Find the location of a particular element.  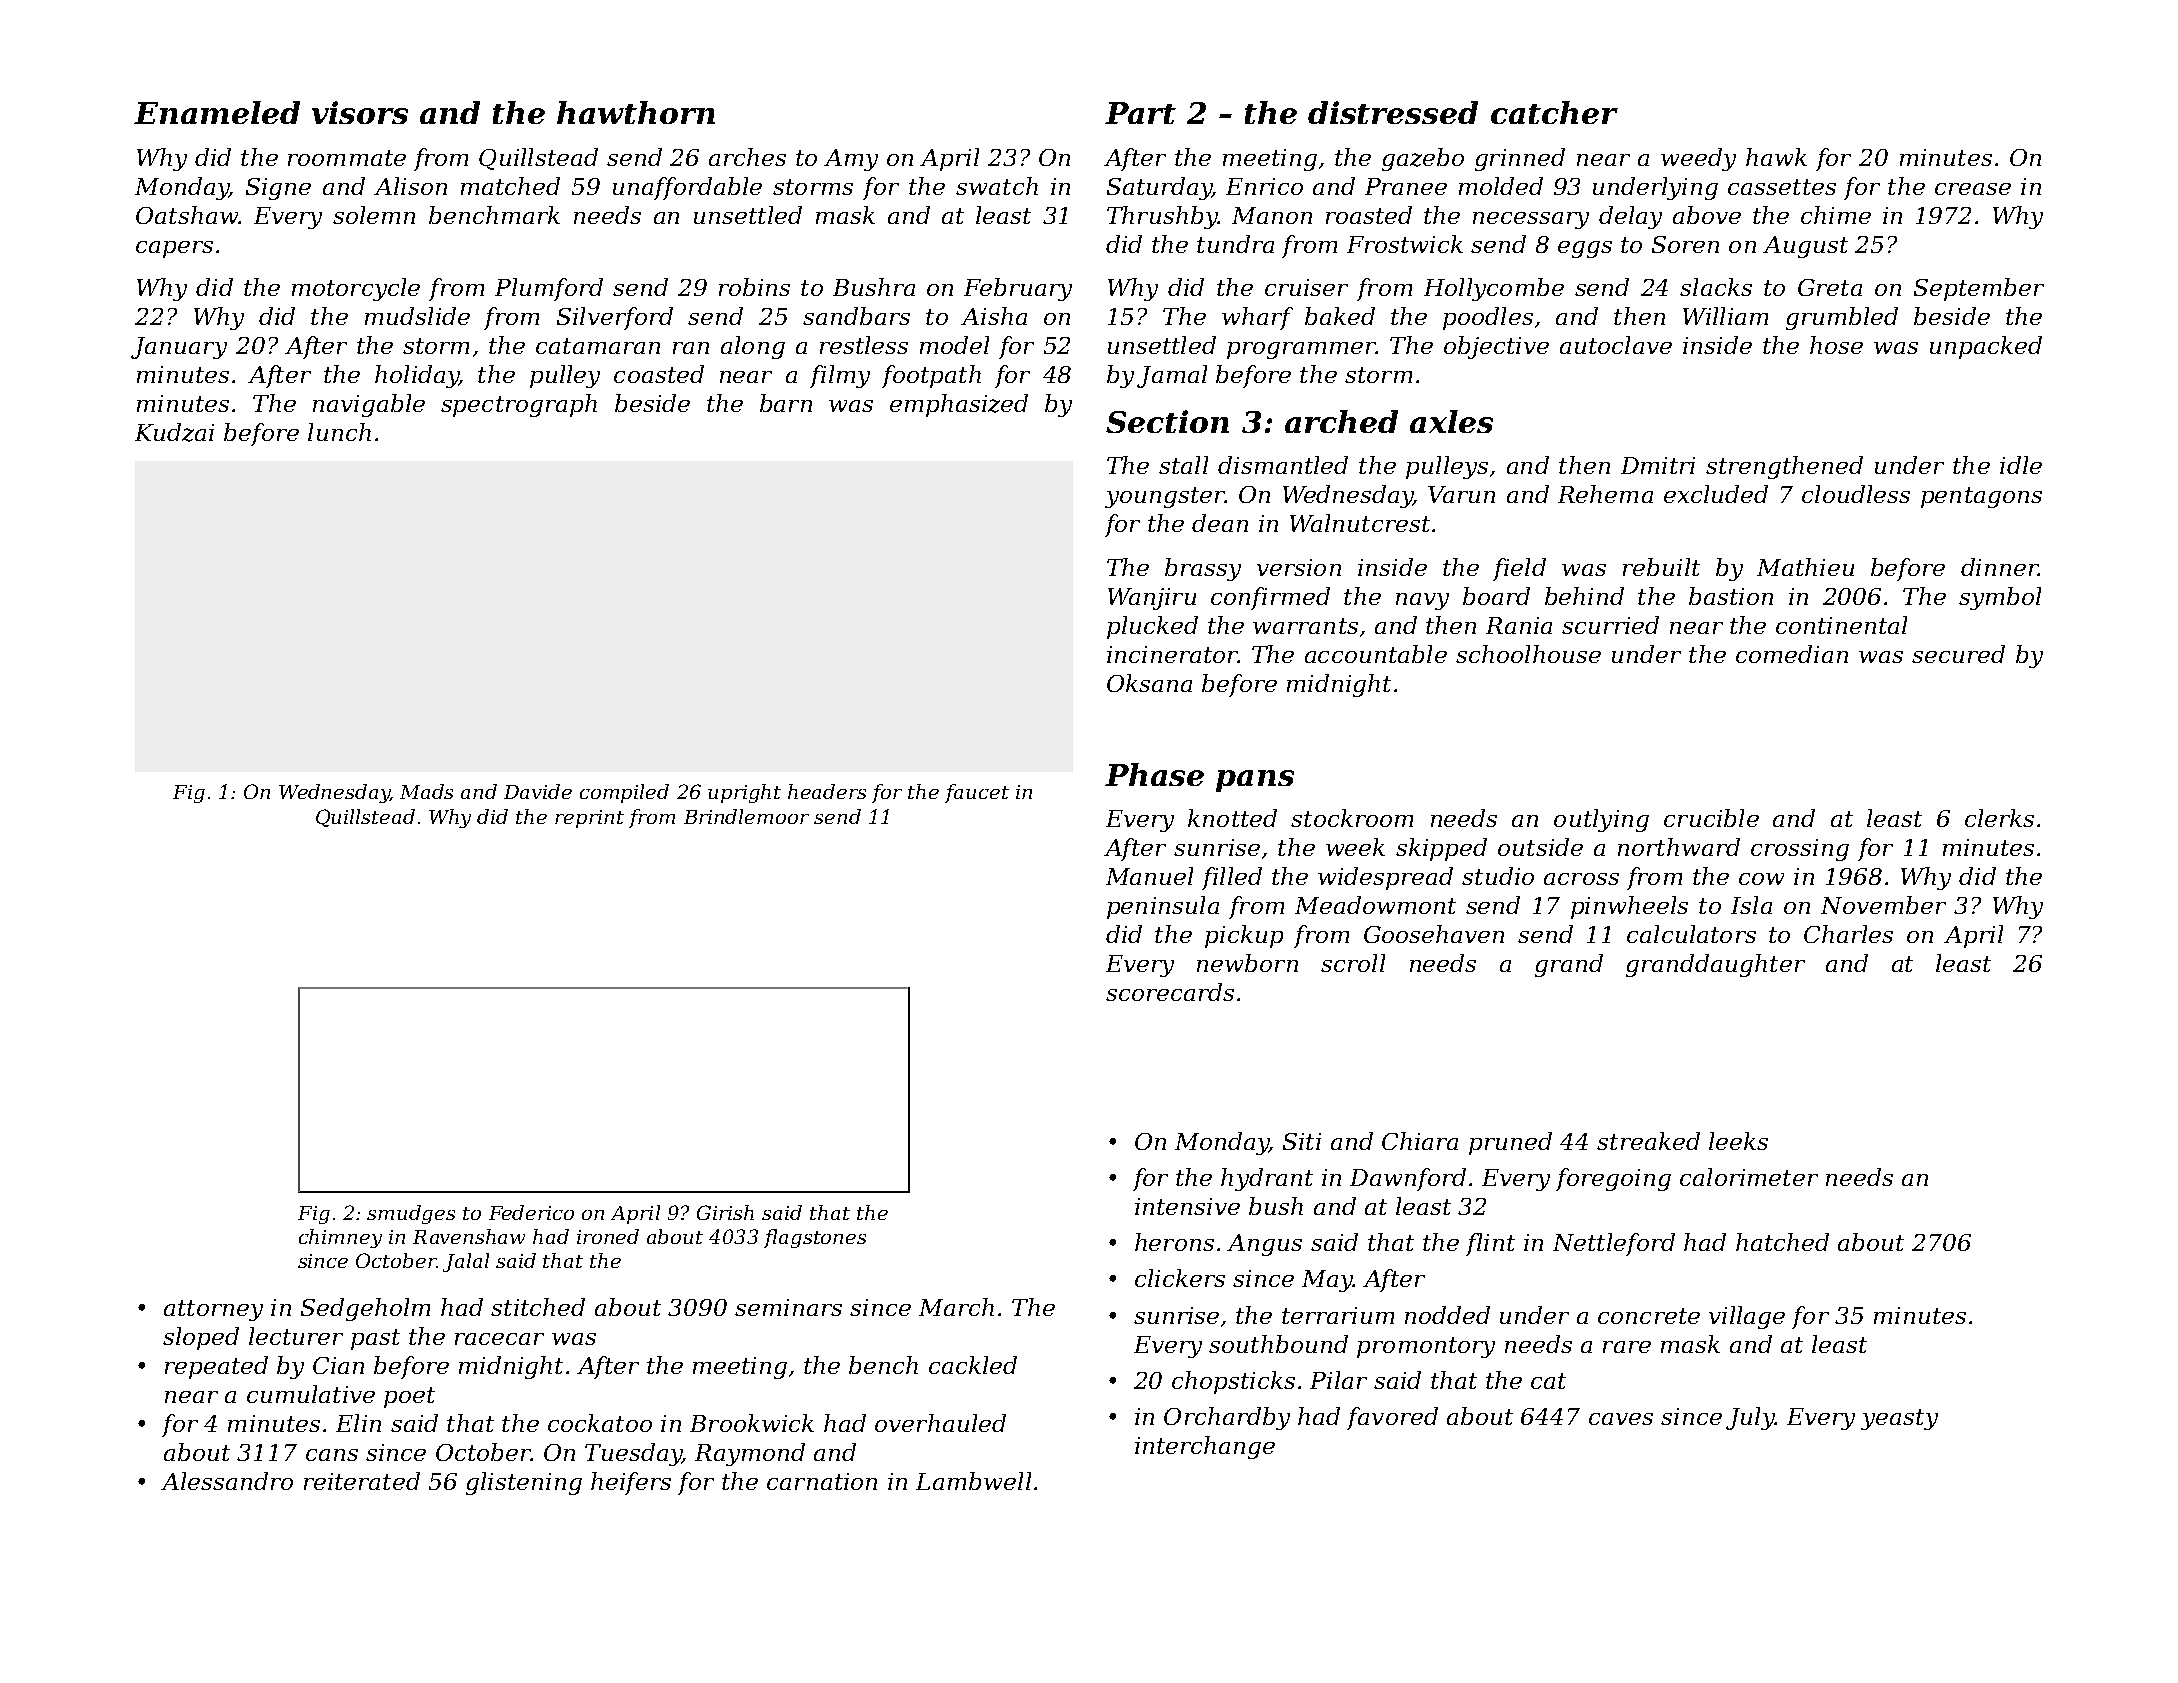

Mads is located at coordinates (426, 791).
